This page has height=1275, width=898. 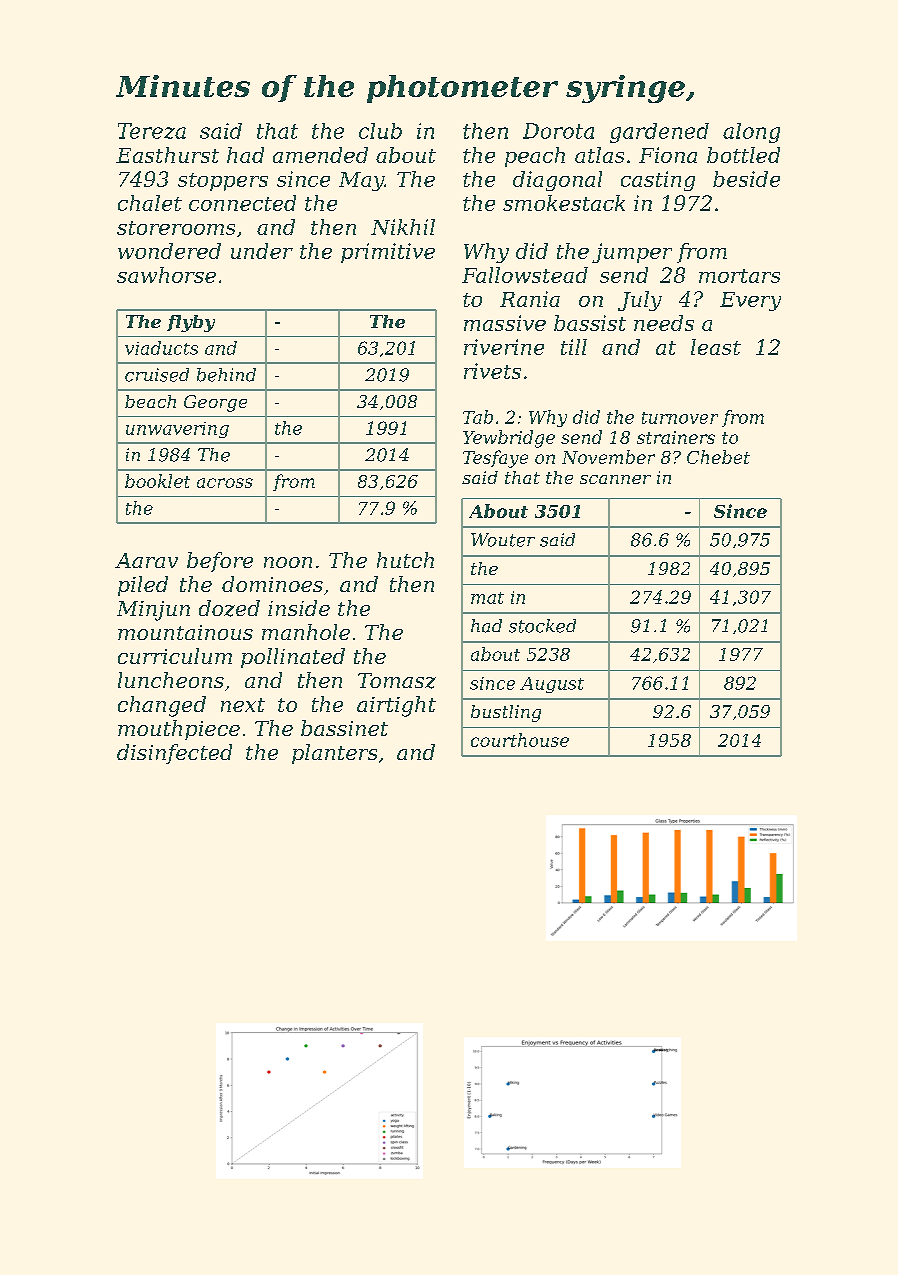 What do you see at coordinates (520, 740) in the page?
I see `courthouse` at bounding box center [520, 740].
